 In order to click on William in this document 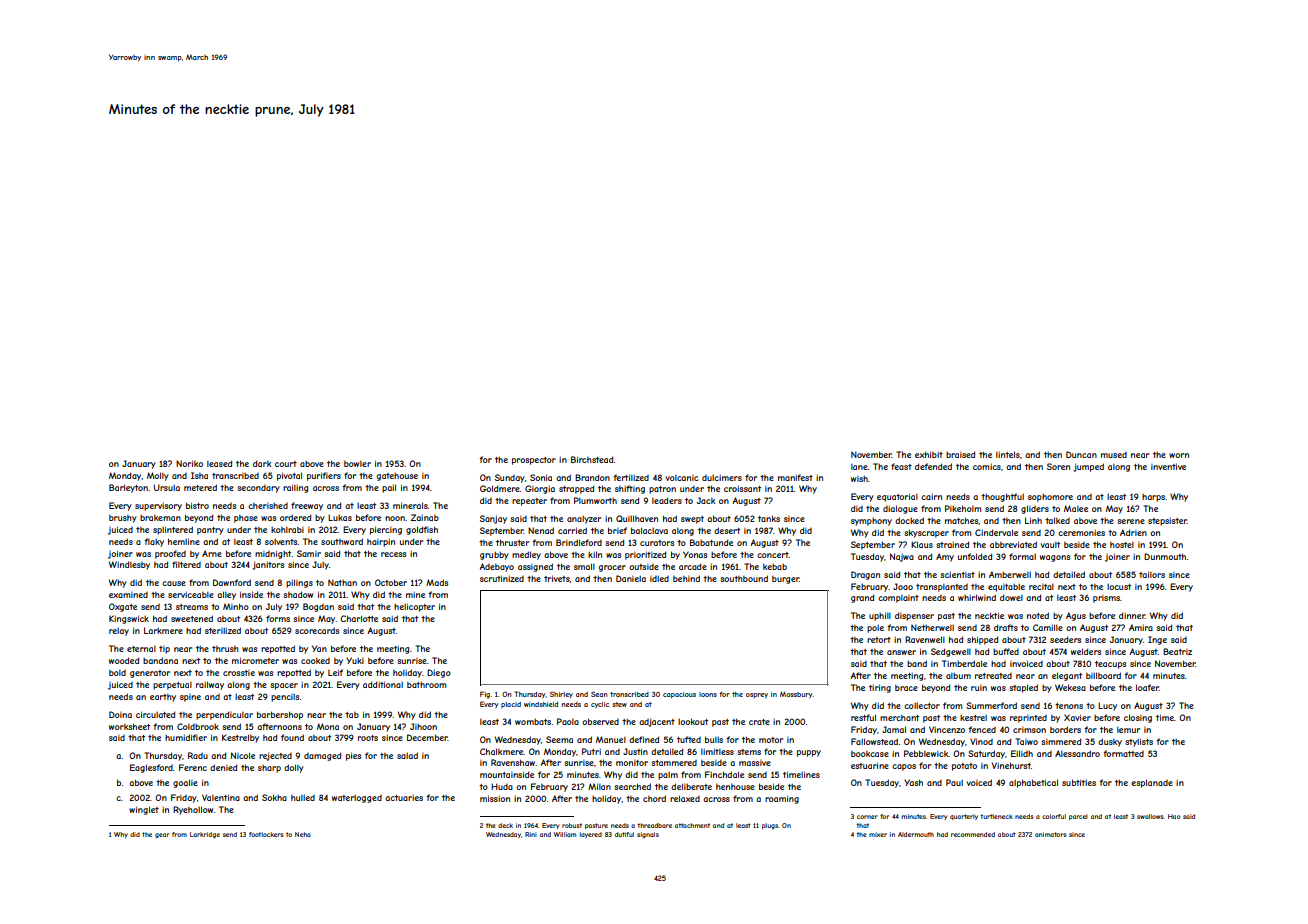, I will do `click(564, 834)`.
